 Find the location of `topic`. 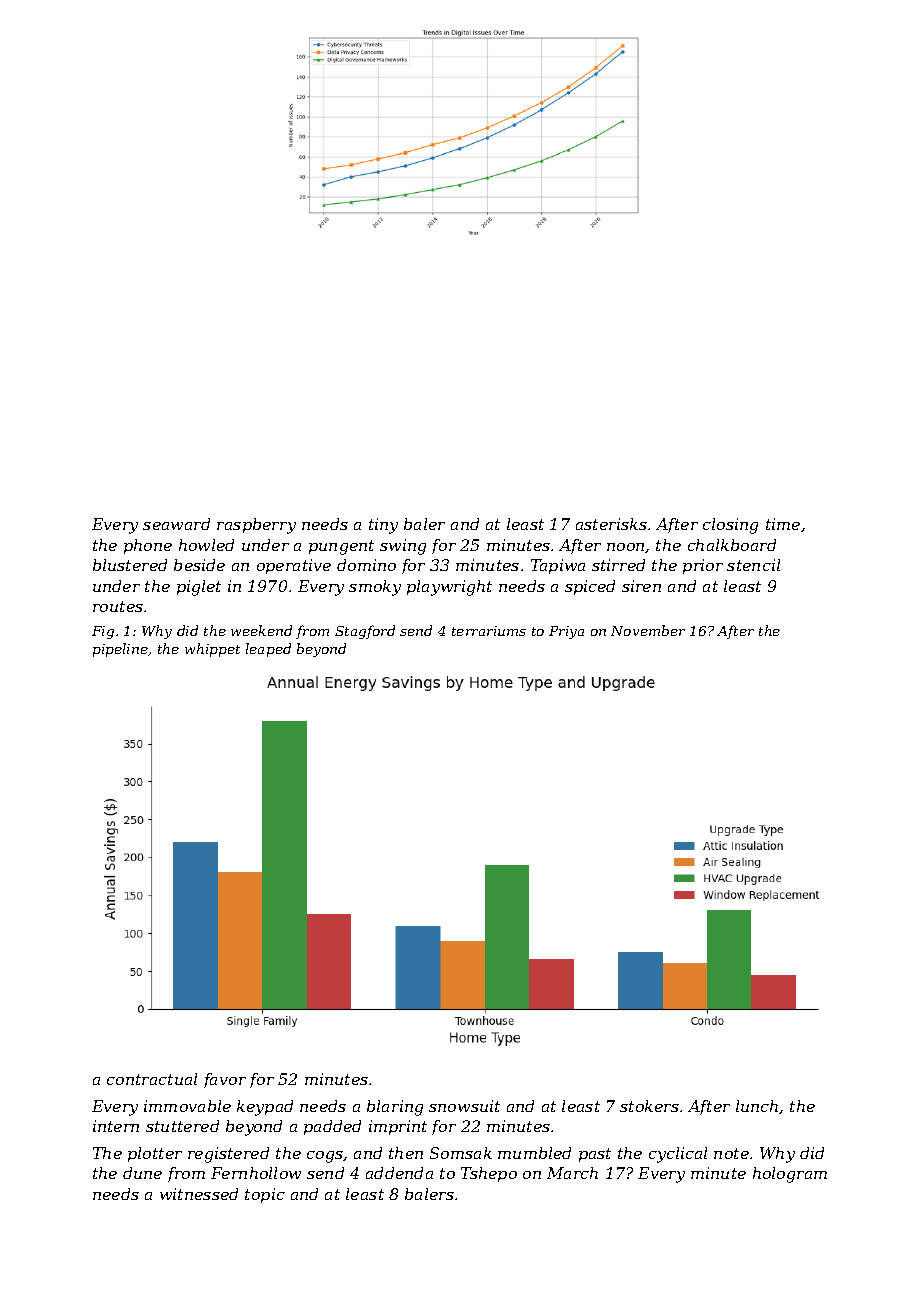

topic is located at coordinates (265, 1195).
